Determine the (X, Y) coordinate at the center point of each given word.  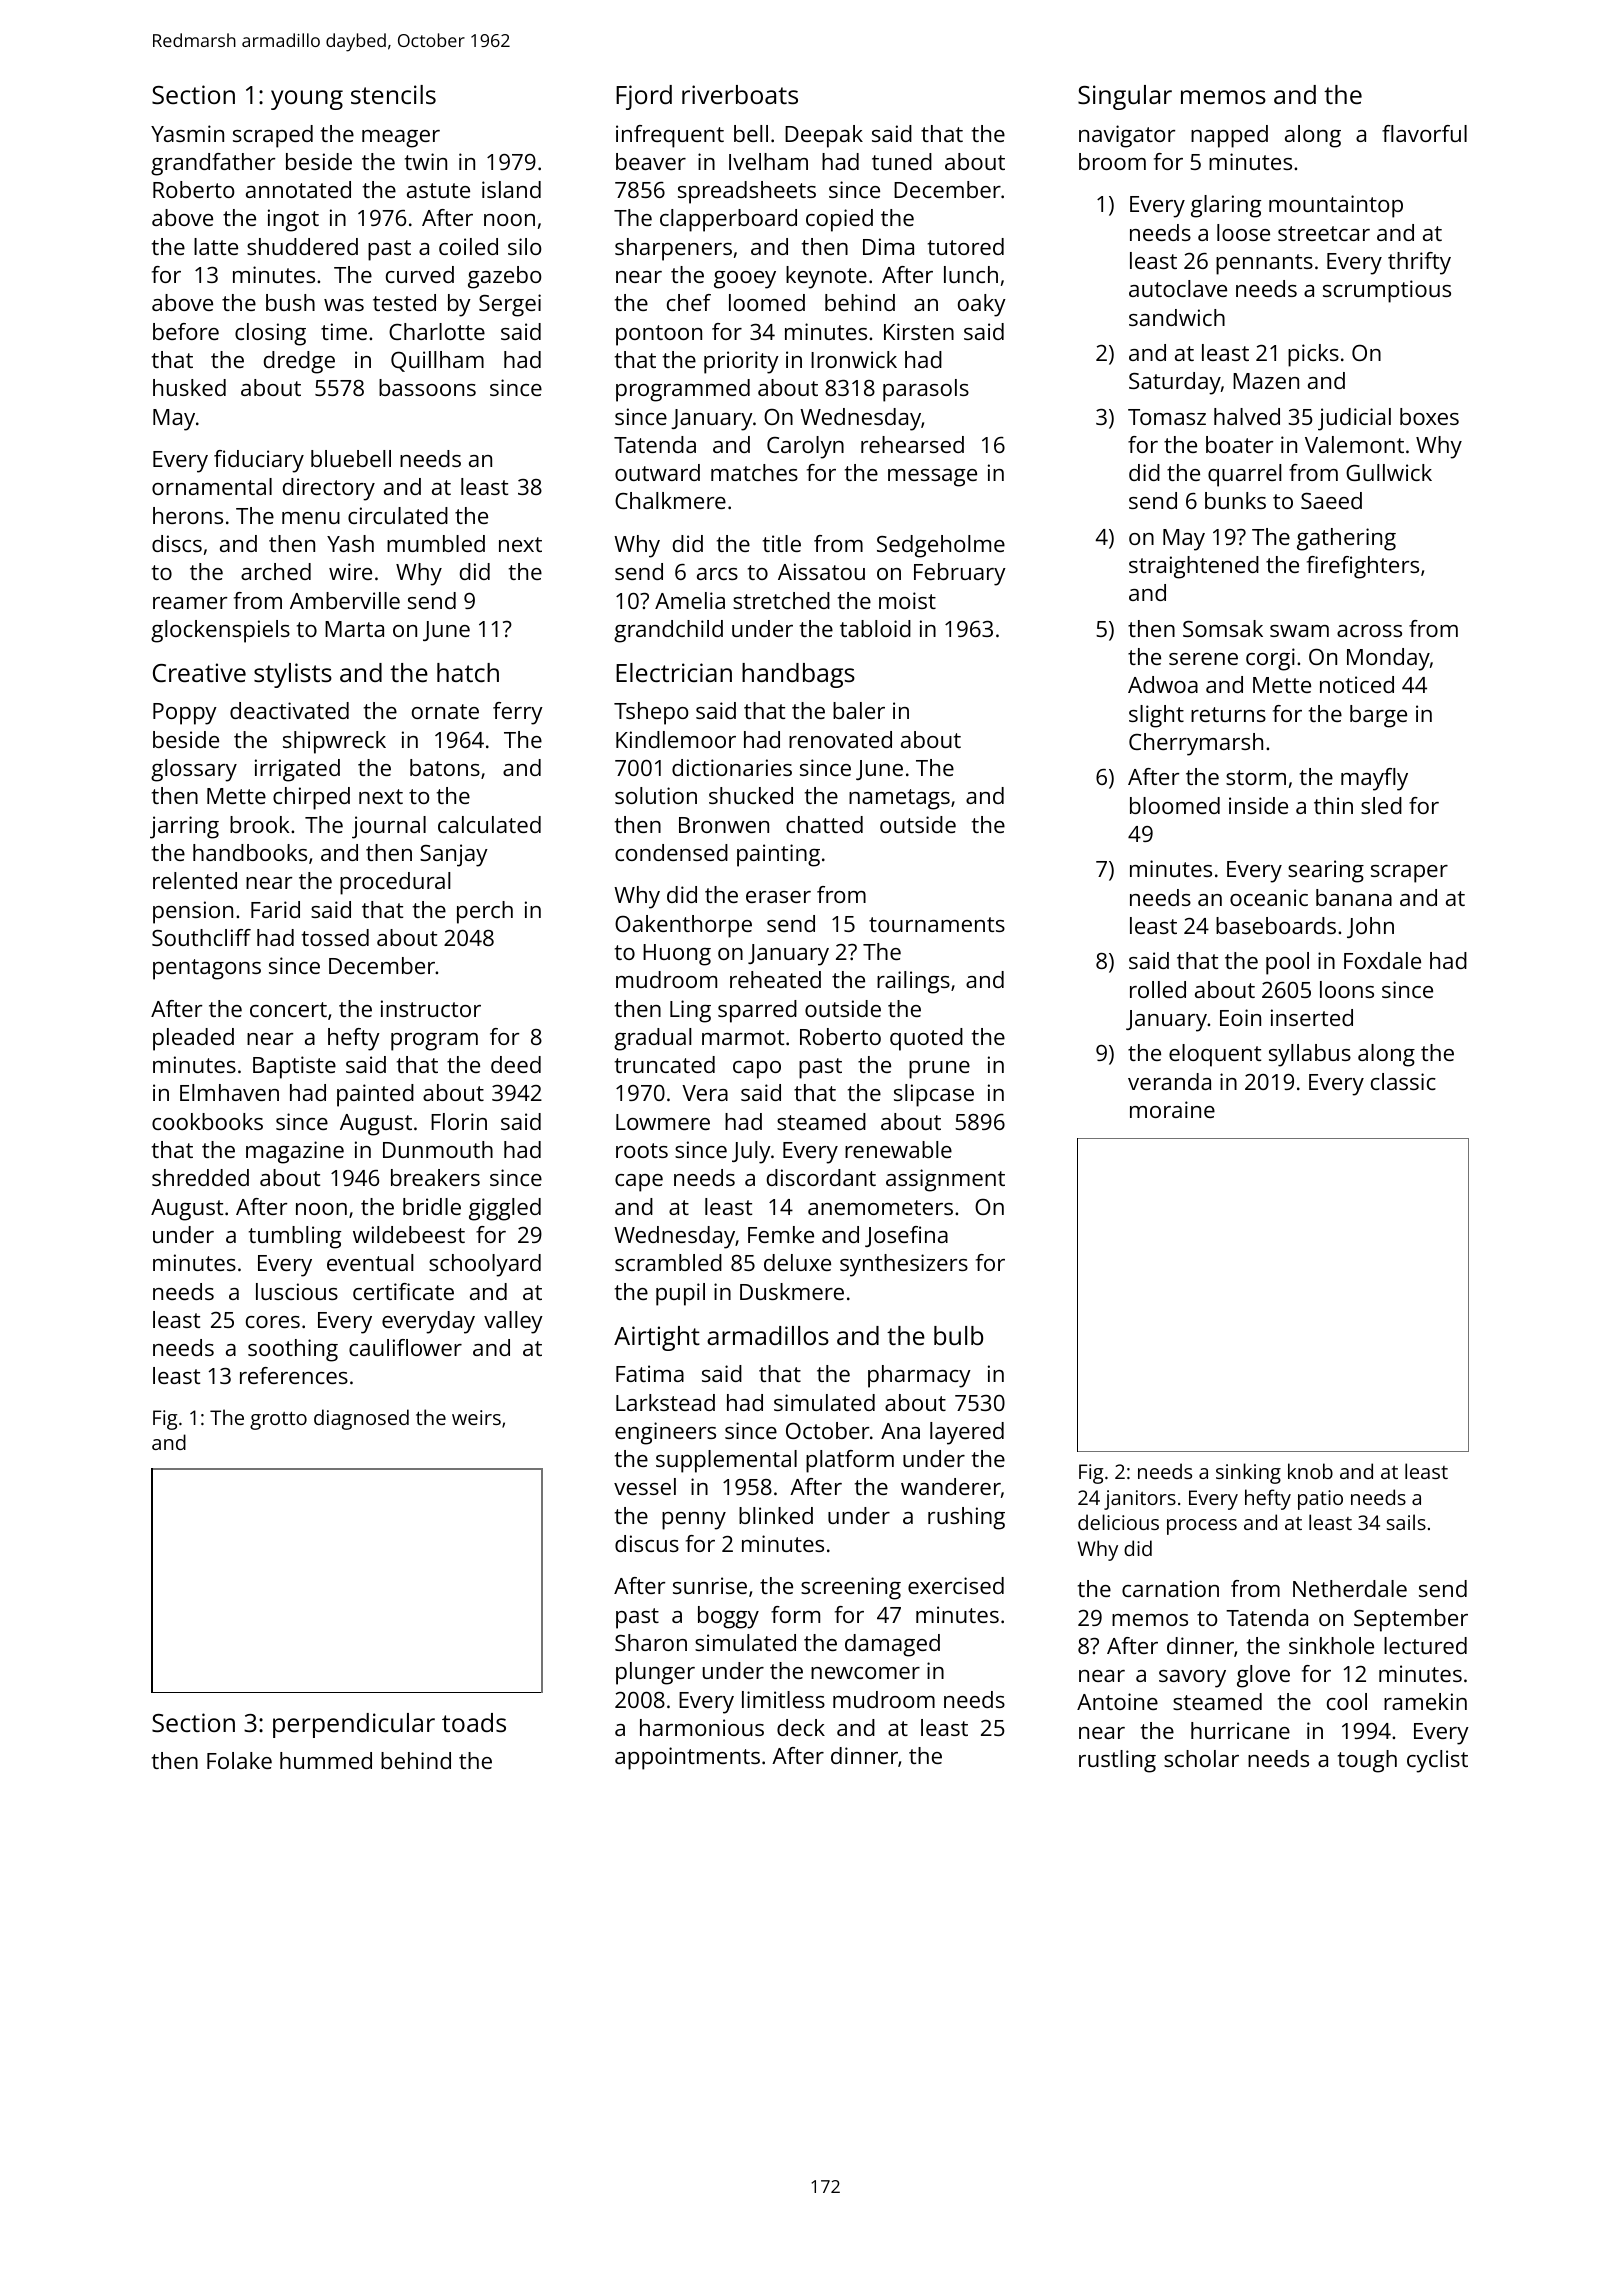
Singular (1125, 97)
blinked (776, 1515)
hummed (326, 1760)
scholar (1201, 1758)
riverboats (740, 94)
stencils (393, 94)
